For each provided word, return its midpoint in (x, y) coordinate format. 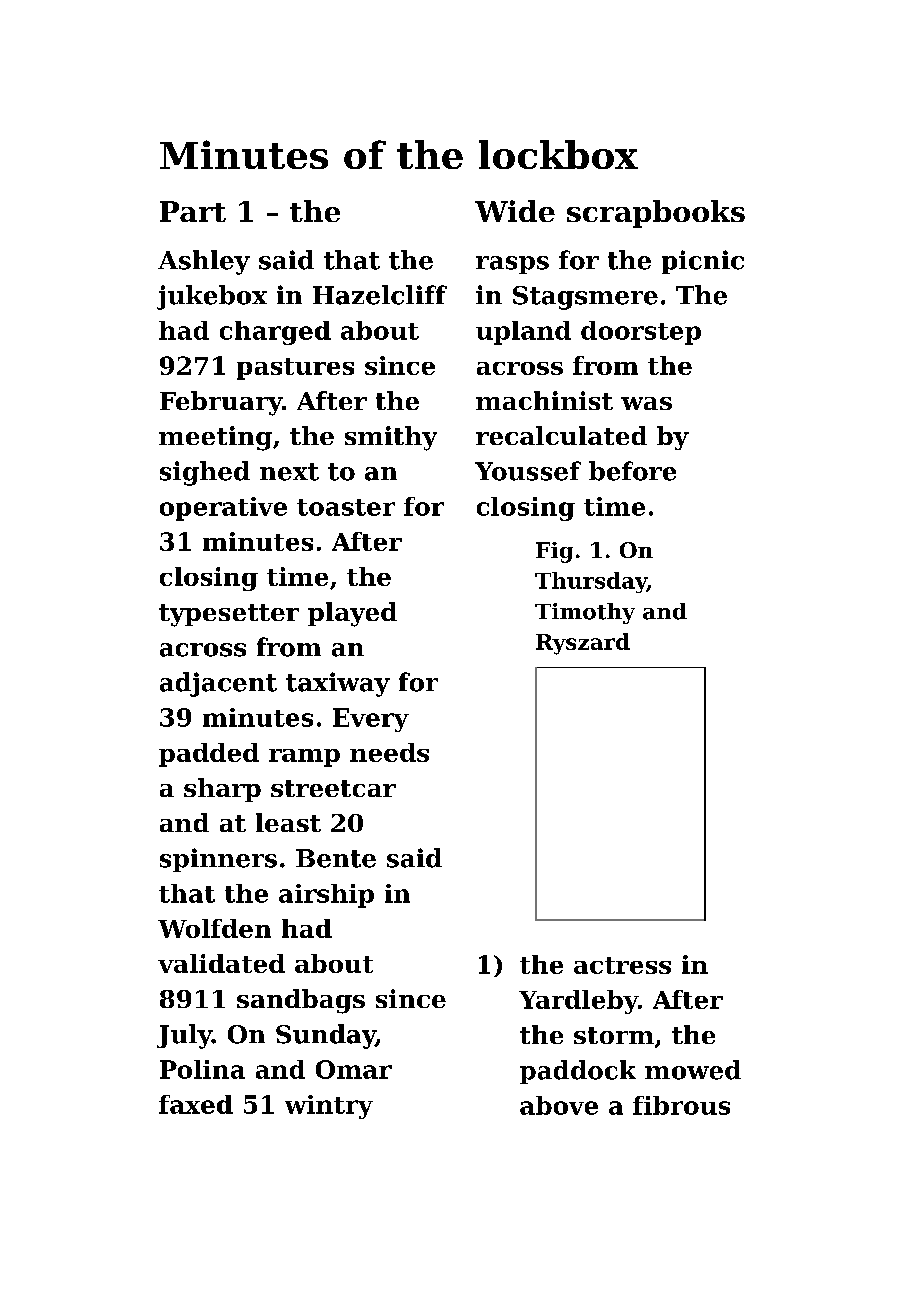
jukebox (212, 297)
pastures (295, 369)
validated (221, 963)
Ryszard (583, 644)
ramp (304, 758)
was (646, 403)
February (221, 403)
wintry (329, 1107)
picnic (703, 262)
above (559, 1105)
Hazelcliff (380, 295)
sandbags (301, 1001)
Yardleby (578, 1002)
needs (389, 752)
